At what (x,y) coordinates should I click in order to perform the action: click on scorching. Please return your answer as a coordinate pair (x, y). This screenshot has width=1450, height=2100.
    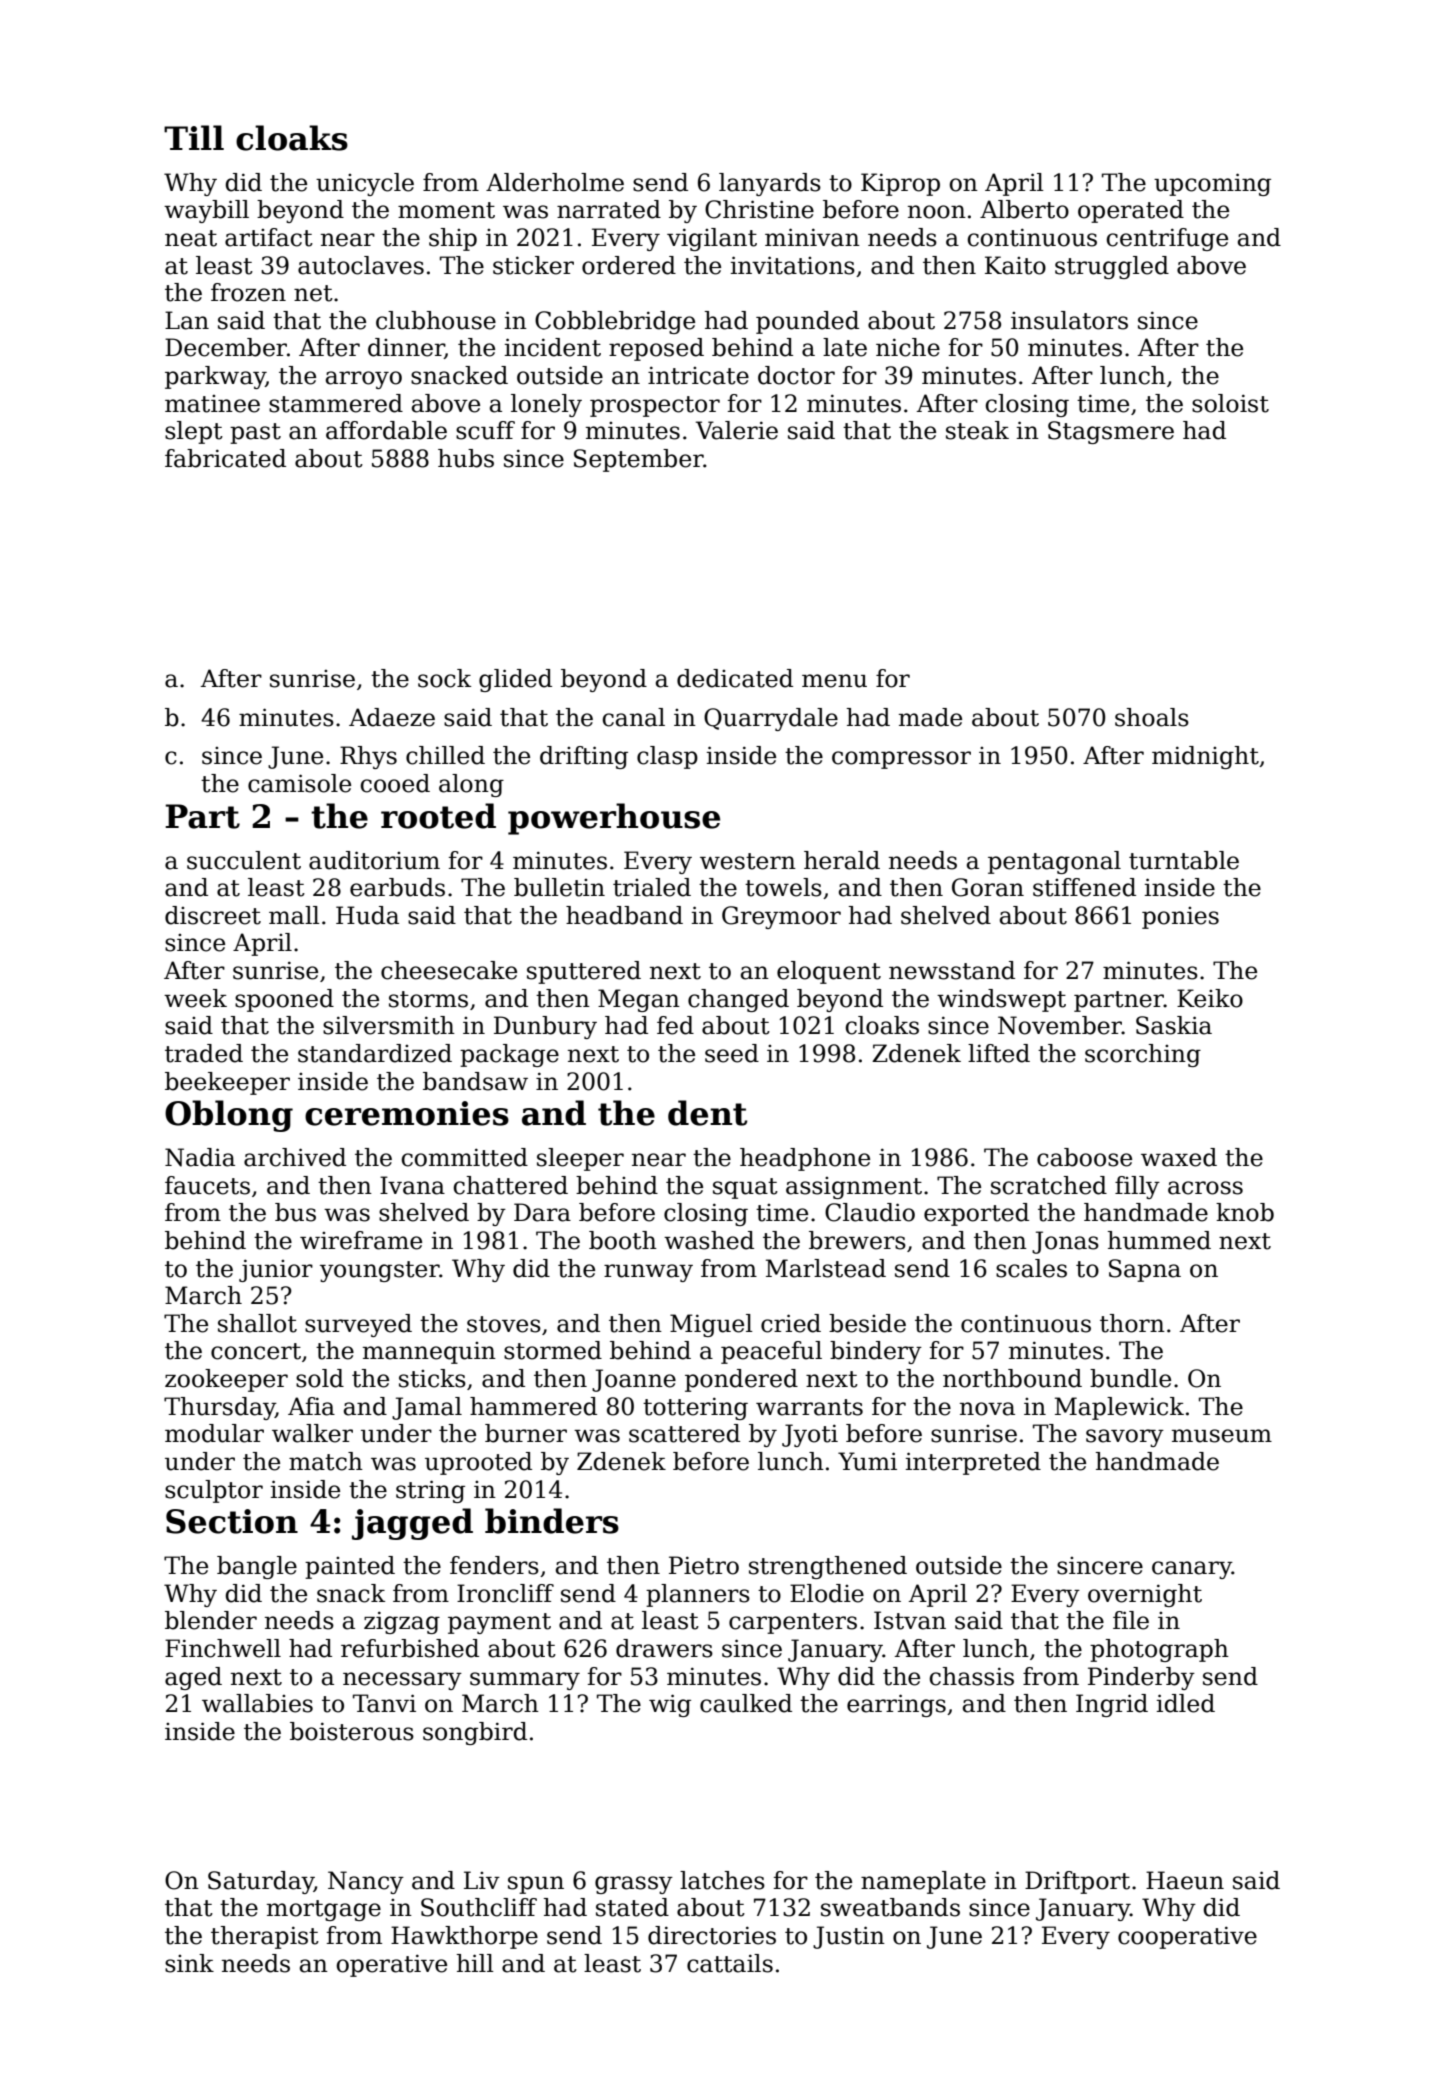
    Looking at the image, I should click on (1143, 1055).
